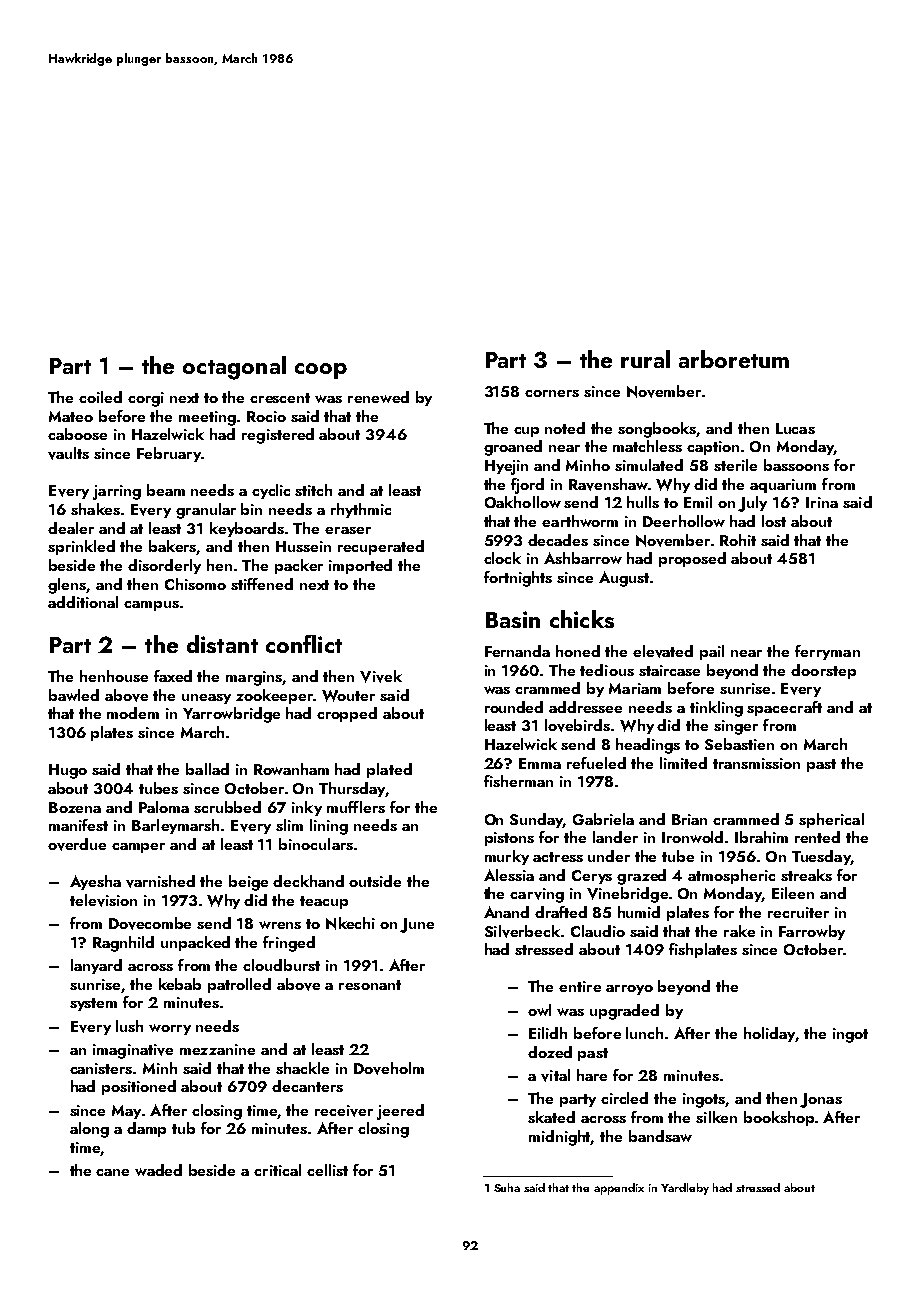 This image has width=924, height=1308. Describe the element at coordinates (222, 644) in the image. I see `distant` at that location.
